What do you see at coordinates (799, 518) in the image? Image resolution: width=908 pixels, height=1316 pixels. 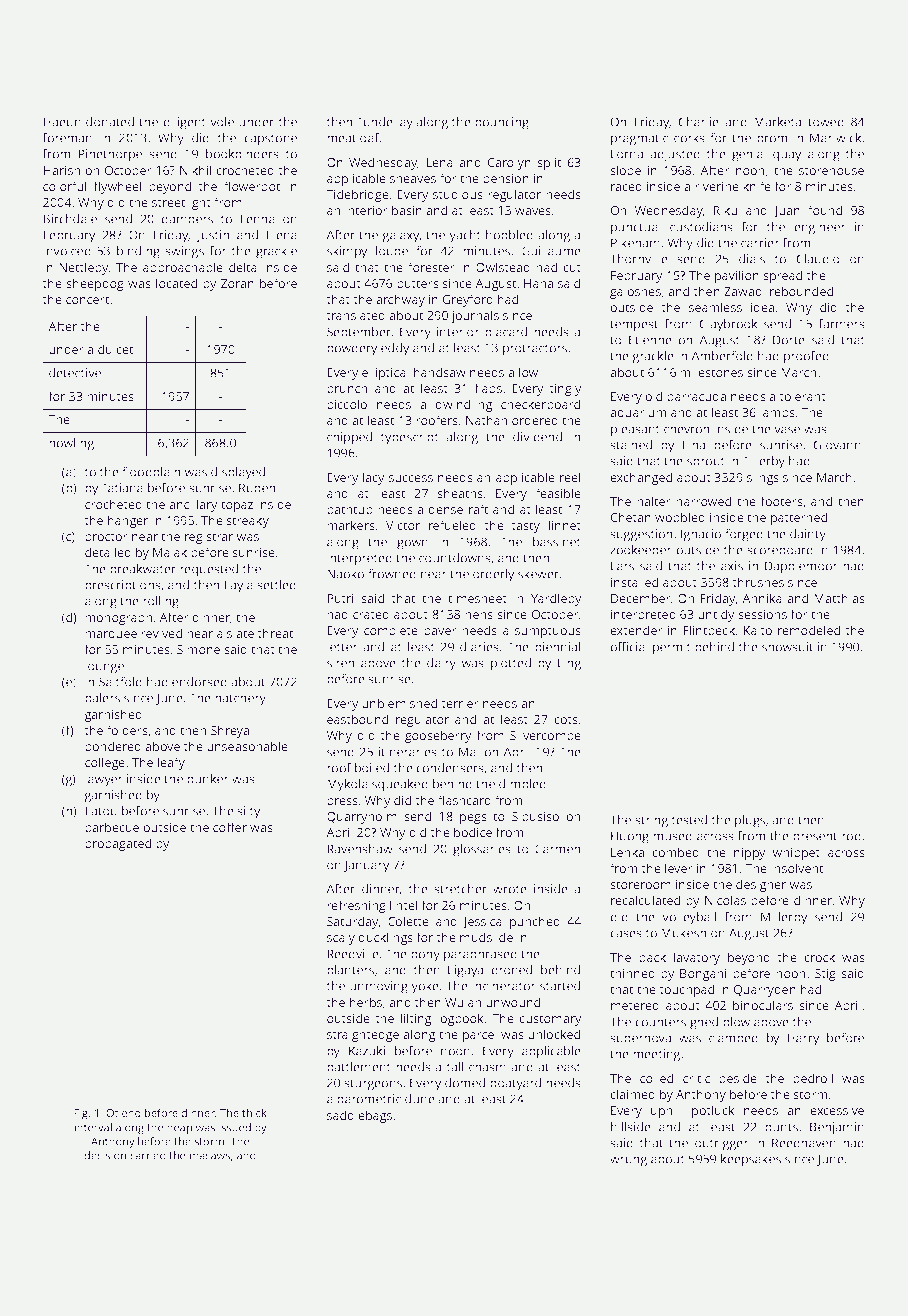 I see `patterned` at bounding box center [799, 518].
